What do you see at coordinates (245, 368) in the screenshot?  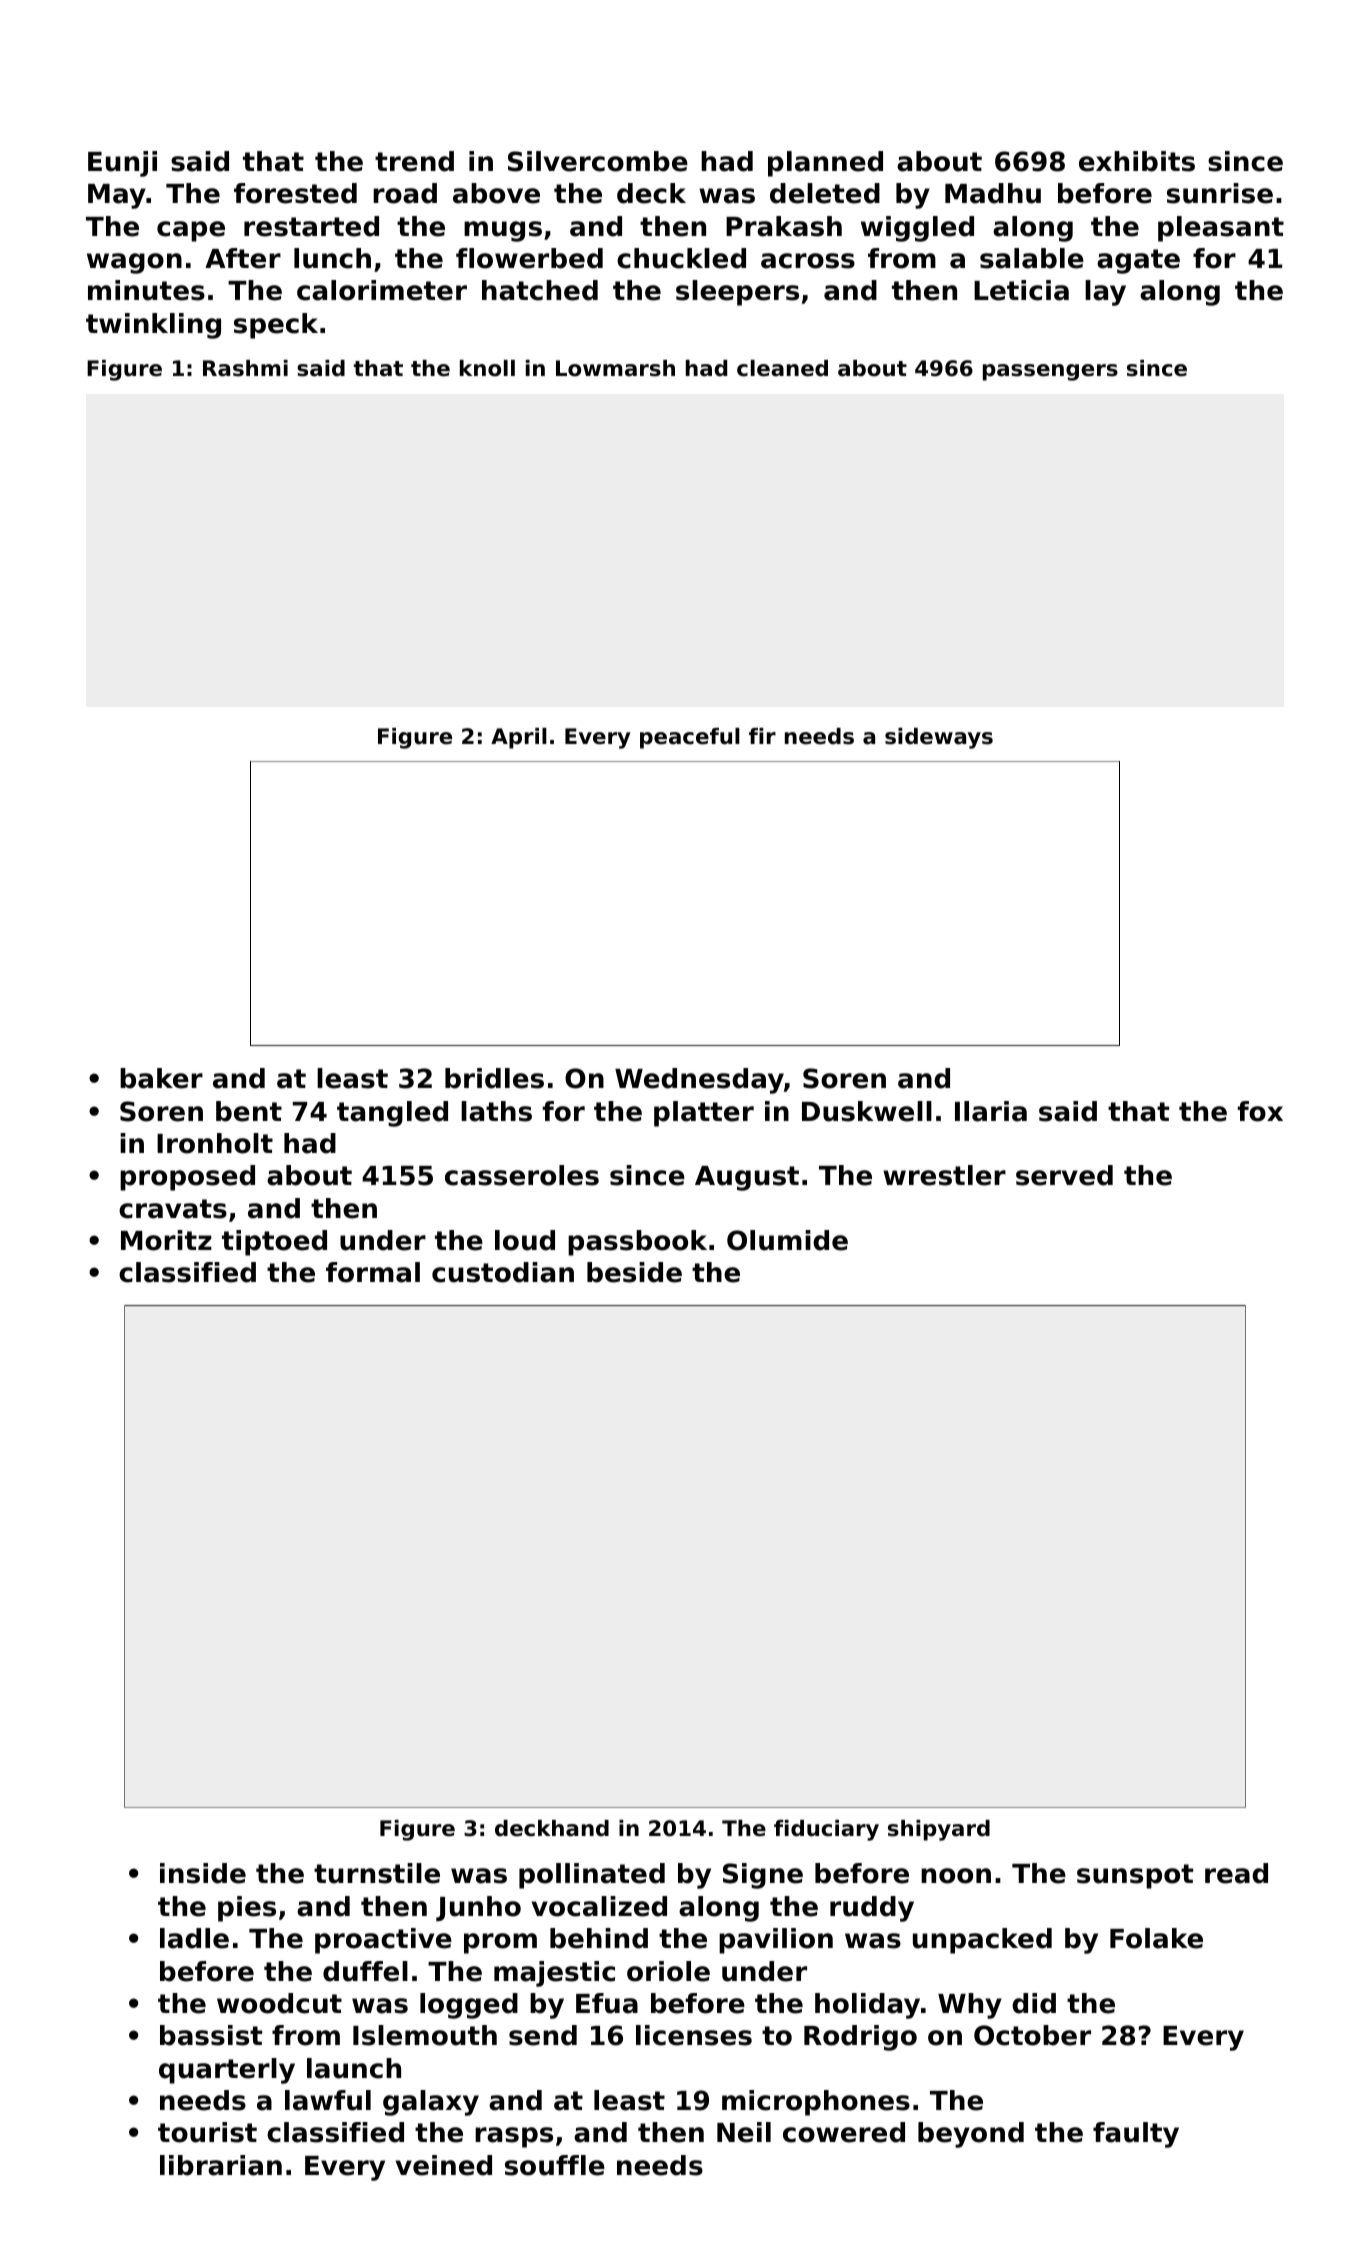 I see `Rashmi` at bounding box center [245, 368].
